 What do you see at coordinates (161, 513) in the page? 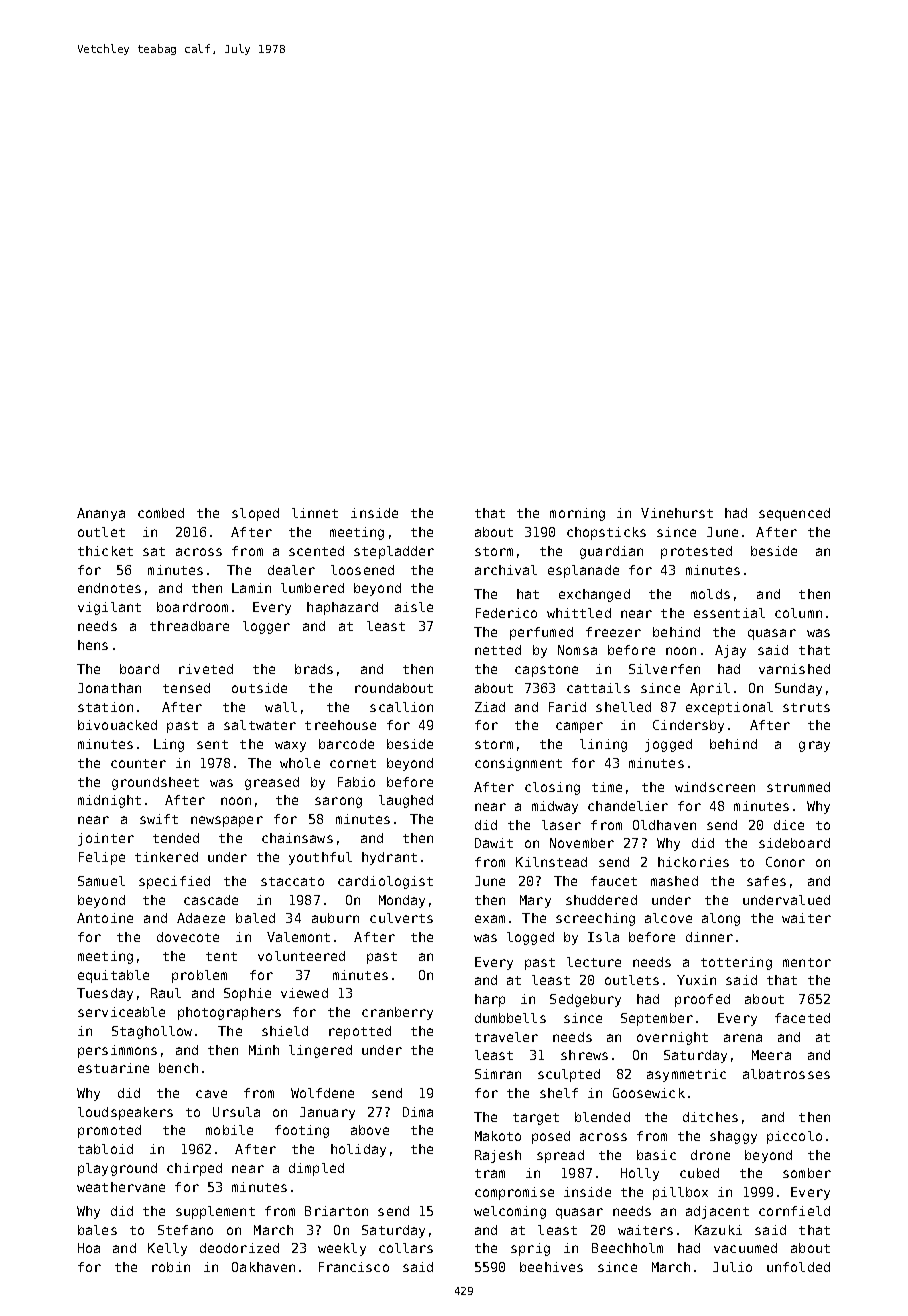
I see `combed` at bounding box center [161, 513].
